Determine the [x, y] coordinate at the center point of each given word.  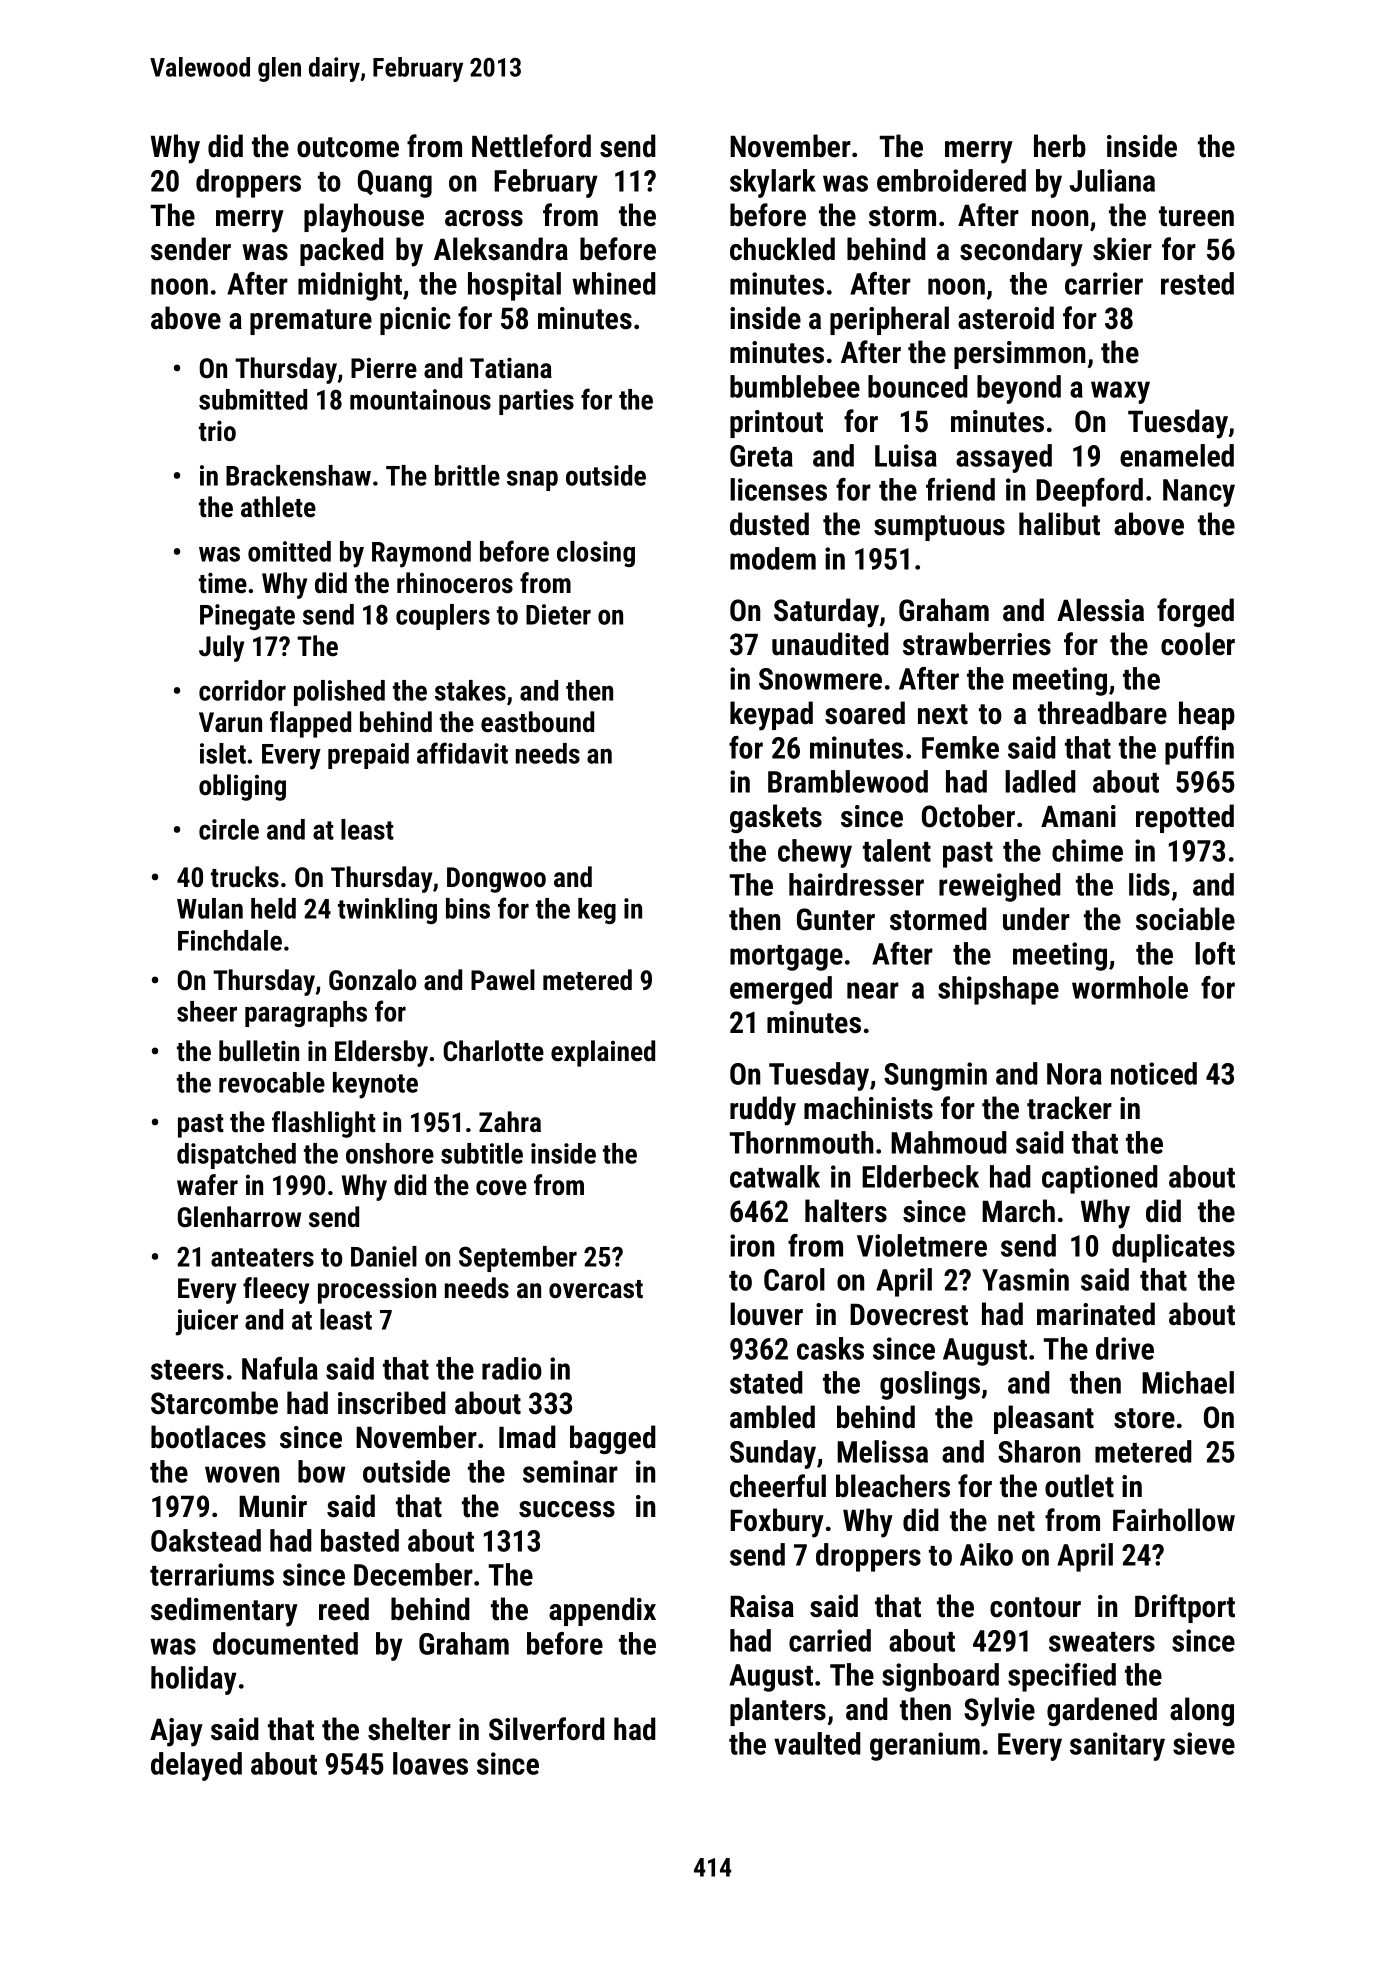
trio [217, 431]
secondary [1021, 252]
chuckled [782, 249]
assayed [1004, 458]
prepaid [368, 756]
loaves [430, 1763]
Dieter [558, 614]
